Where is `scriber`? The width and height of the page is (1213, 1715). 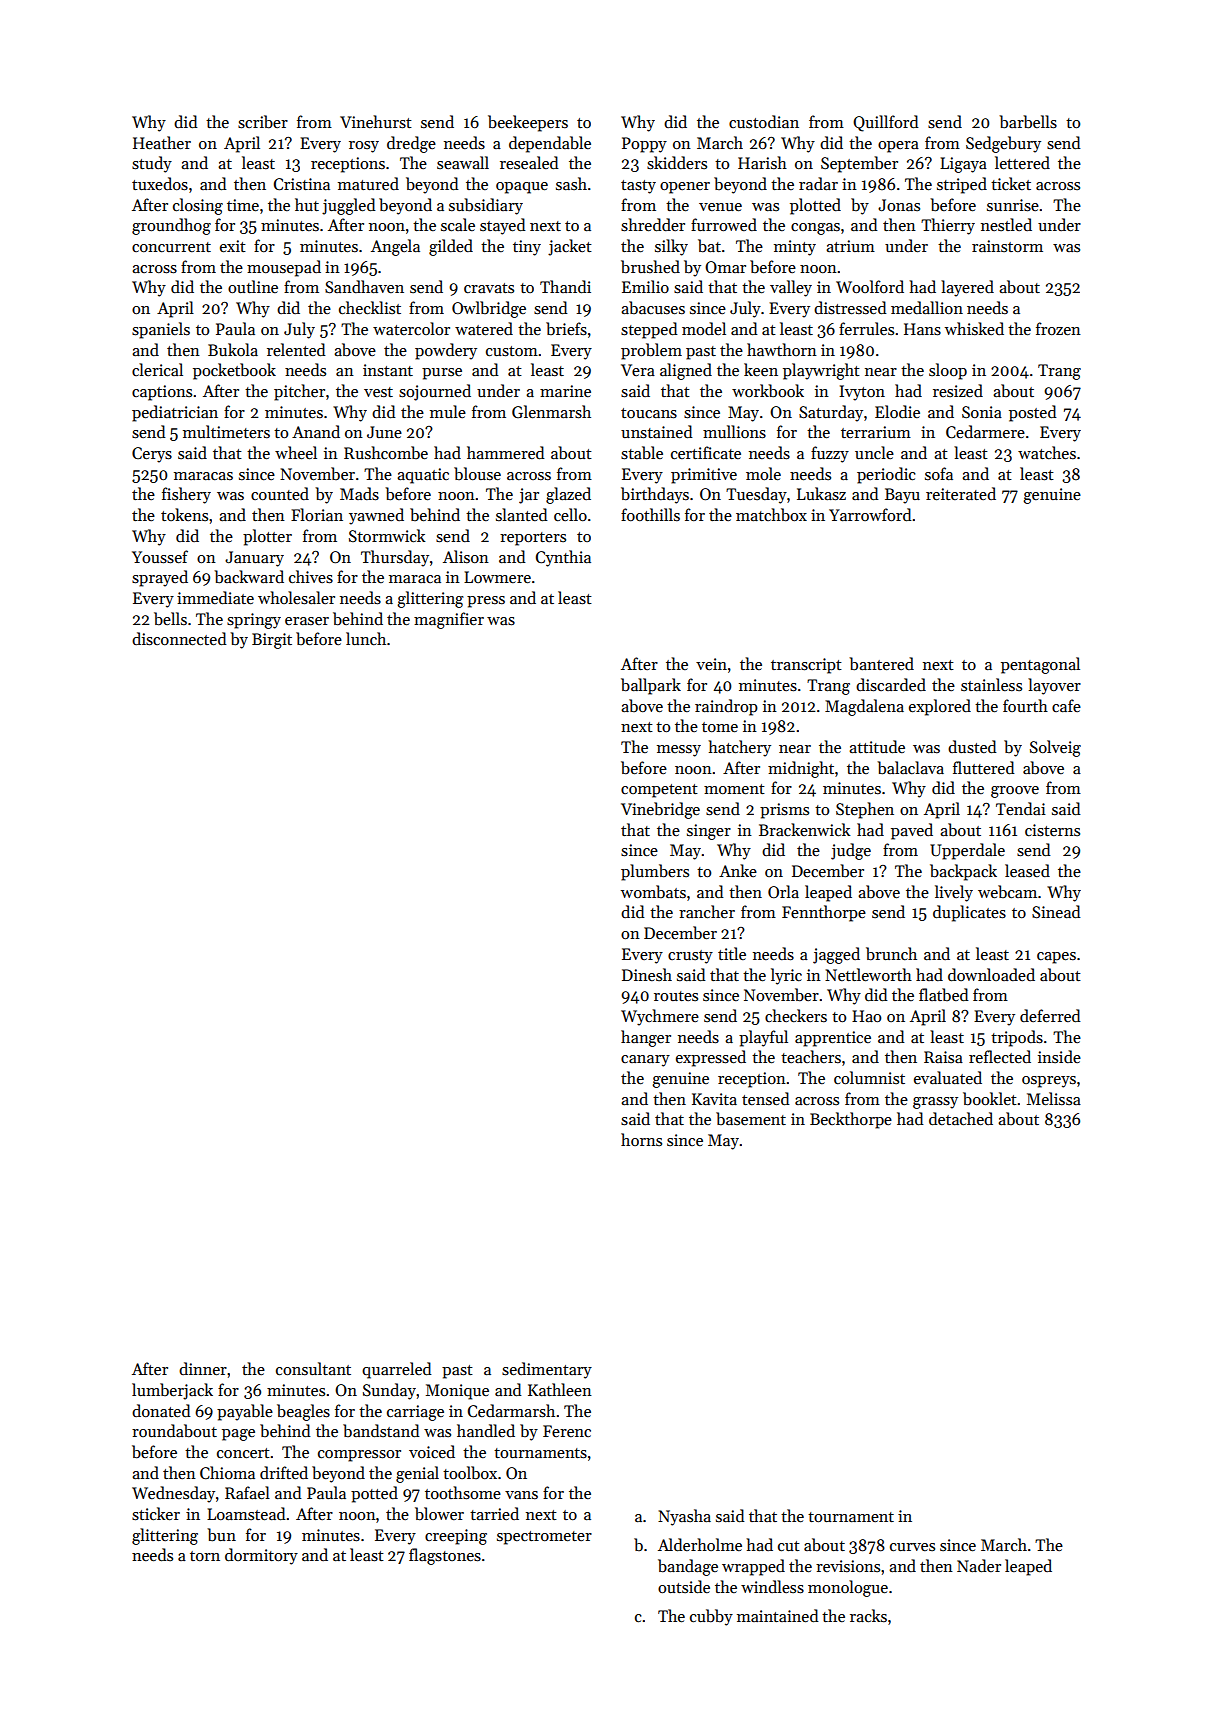
scriber is located at coordinates (263, 122).
